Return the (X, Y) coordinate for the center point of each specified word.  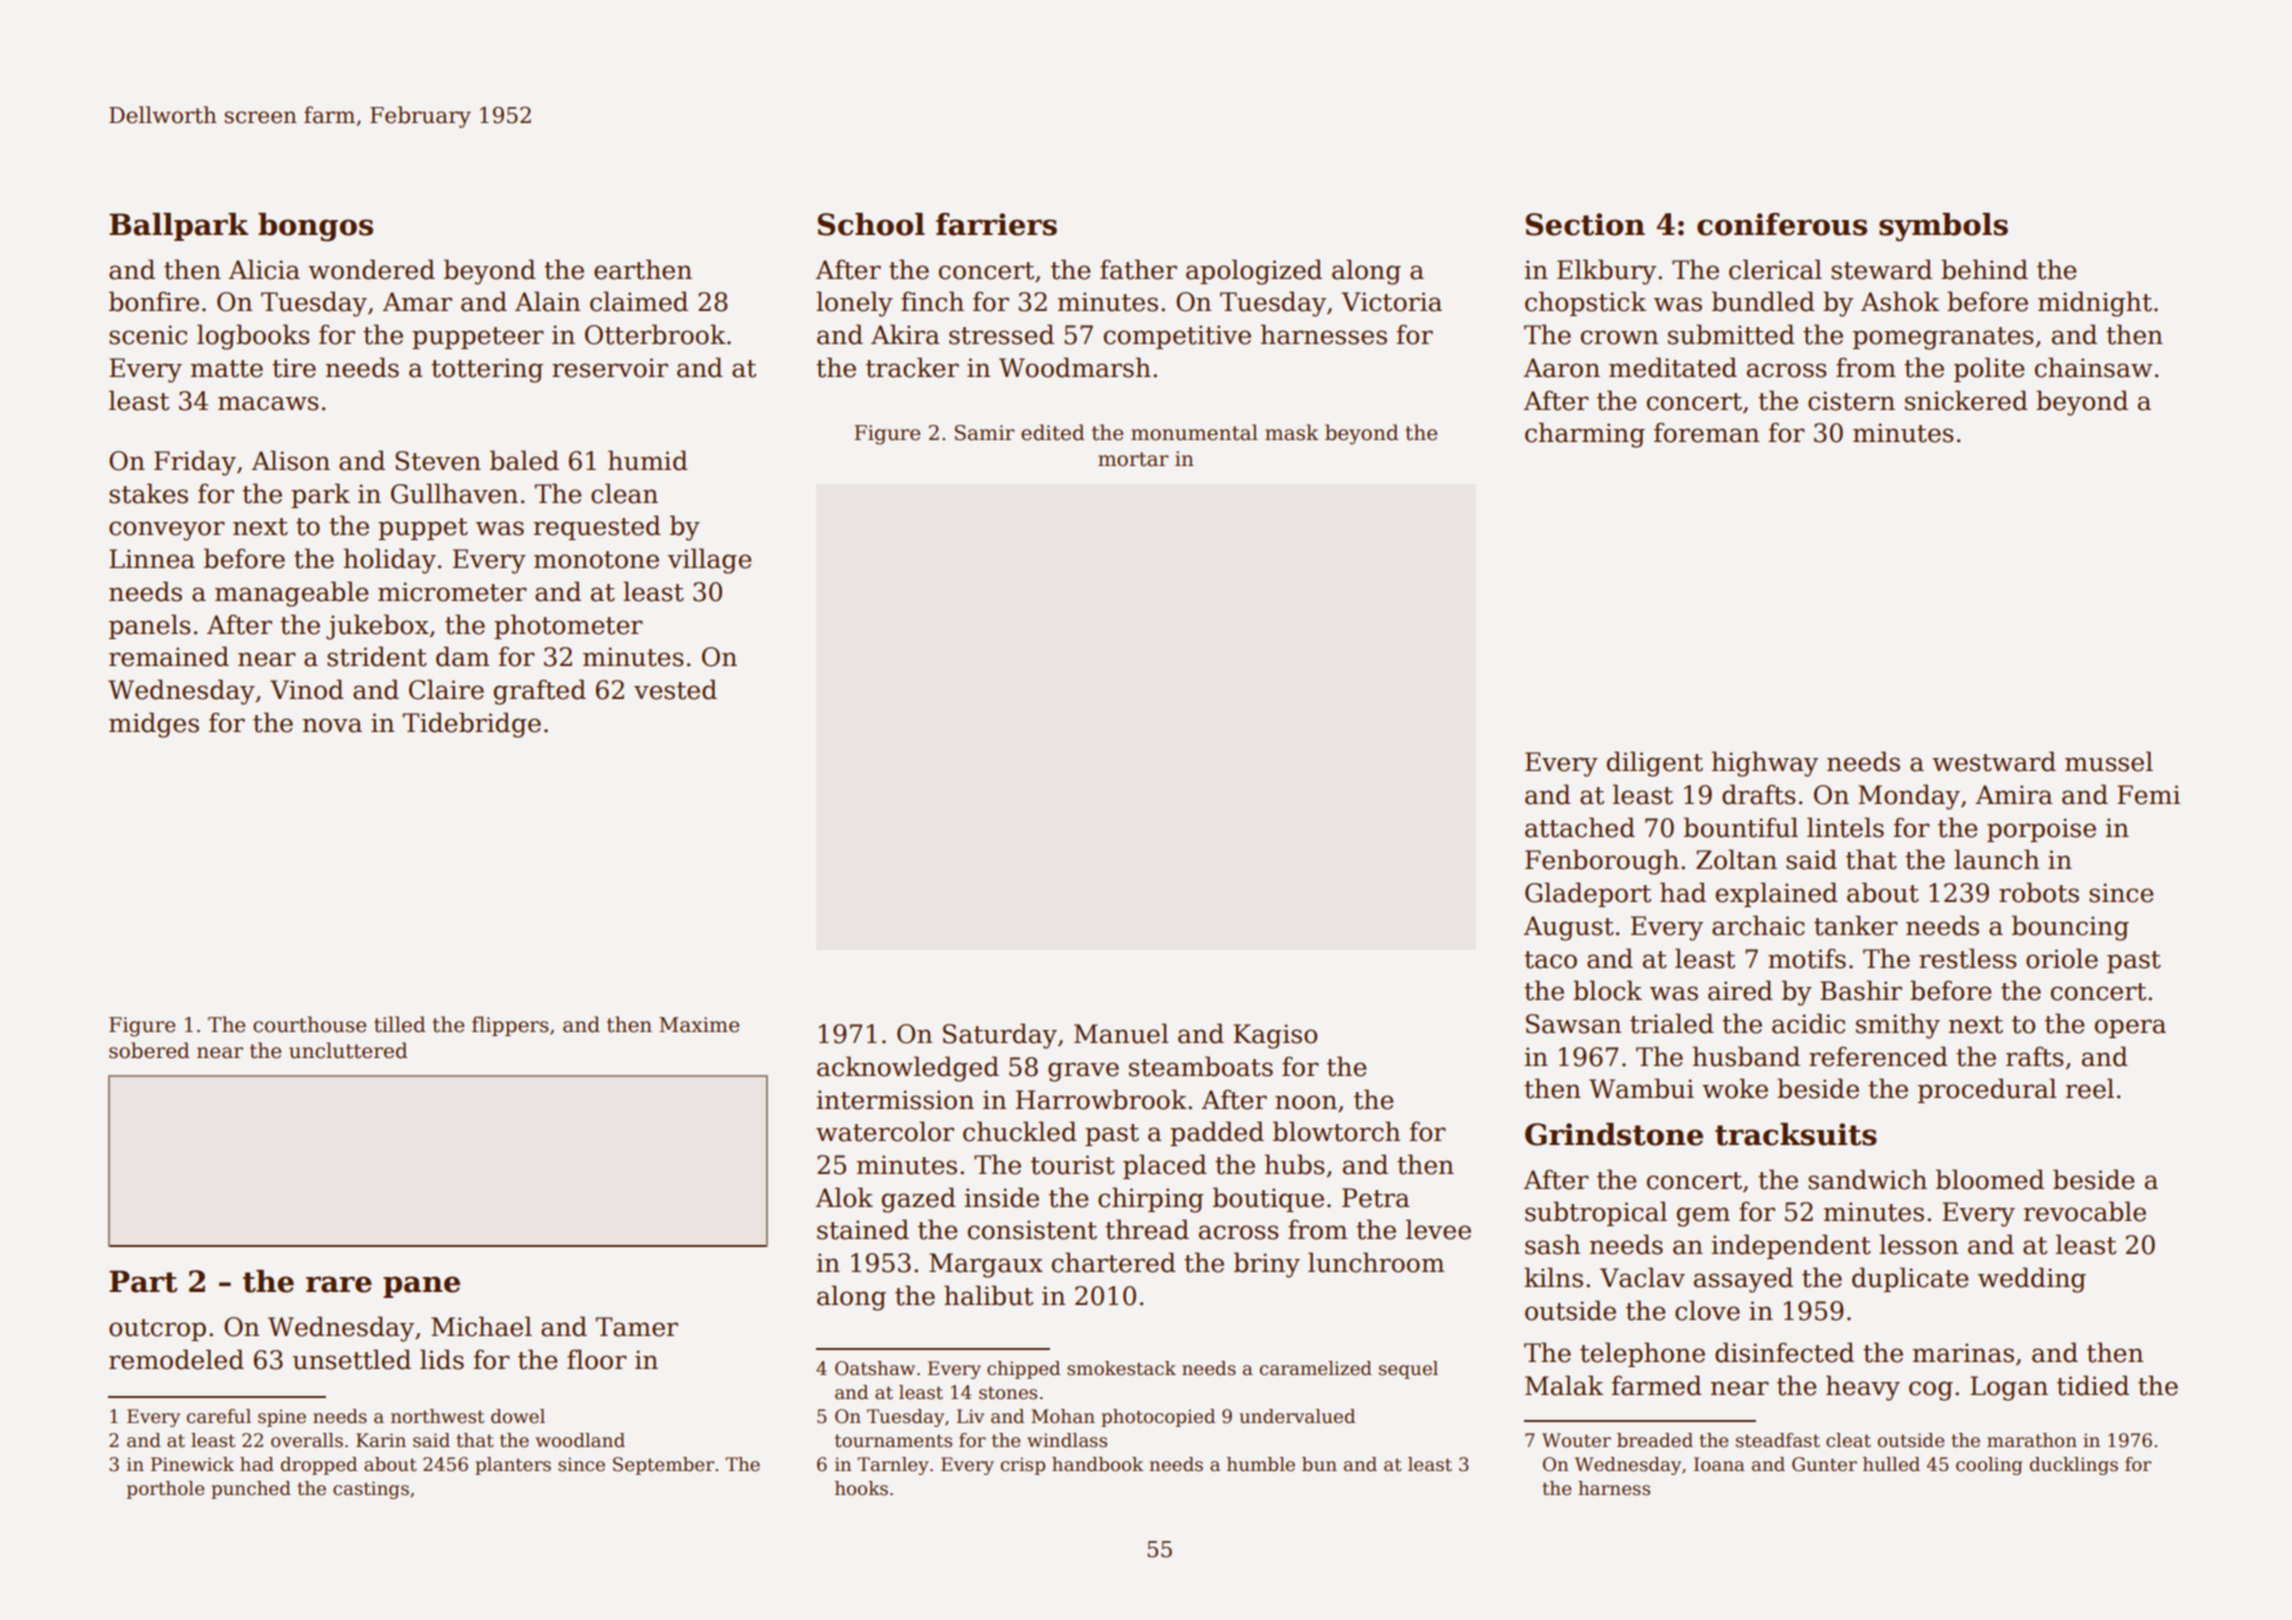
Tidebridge (472, 725)
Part (143, 1281)
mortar (1133, 459)
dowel (518, 1416)
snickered (1966, 400)
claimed (639, 301)
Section (1585, 224)
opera (2130, 1028)
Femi (2148, 795)
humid (648, 460)
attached (1580, 827)
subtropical (1596, 1213)
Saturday (1000, 1036)
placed (1165, 1166)
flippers (510, 1026)
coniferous (1782, 224)
